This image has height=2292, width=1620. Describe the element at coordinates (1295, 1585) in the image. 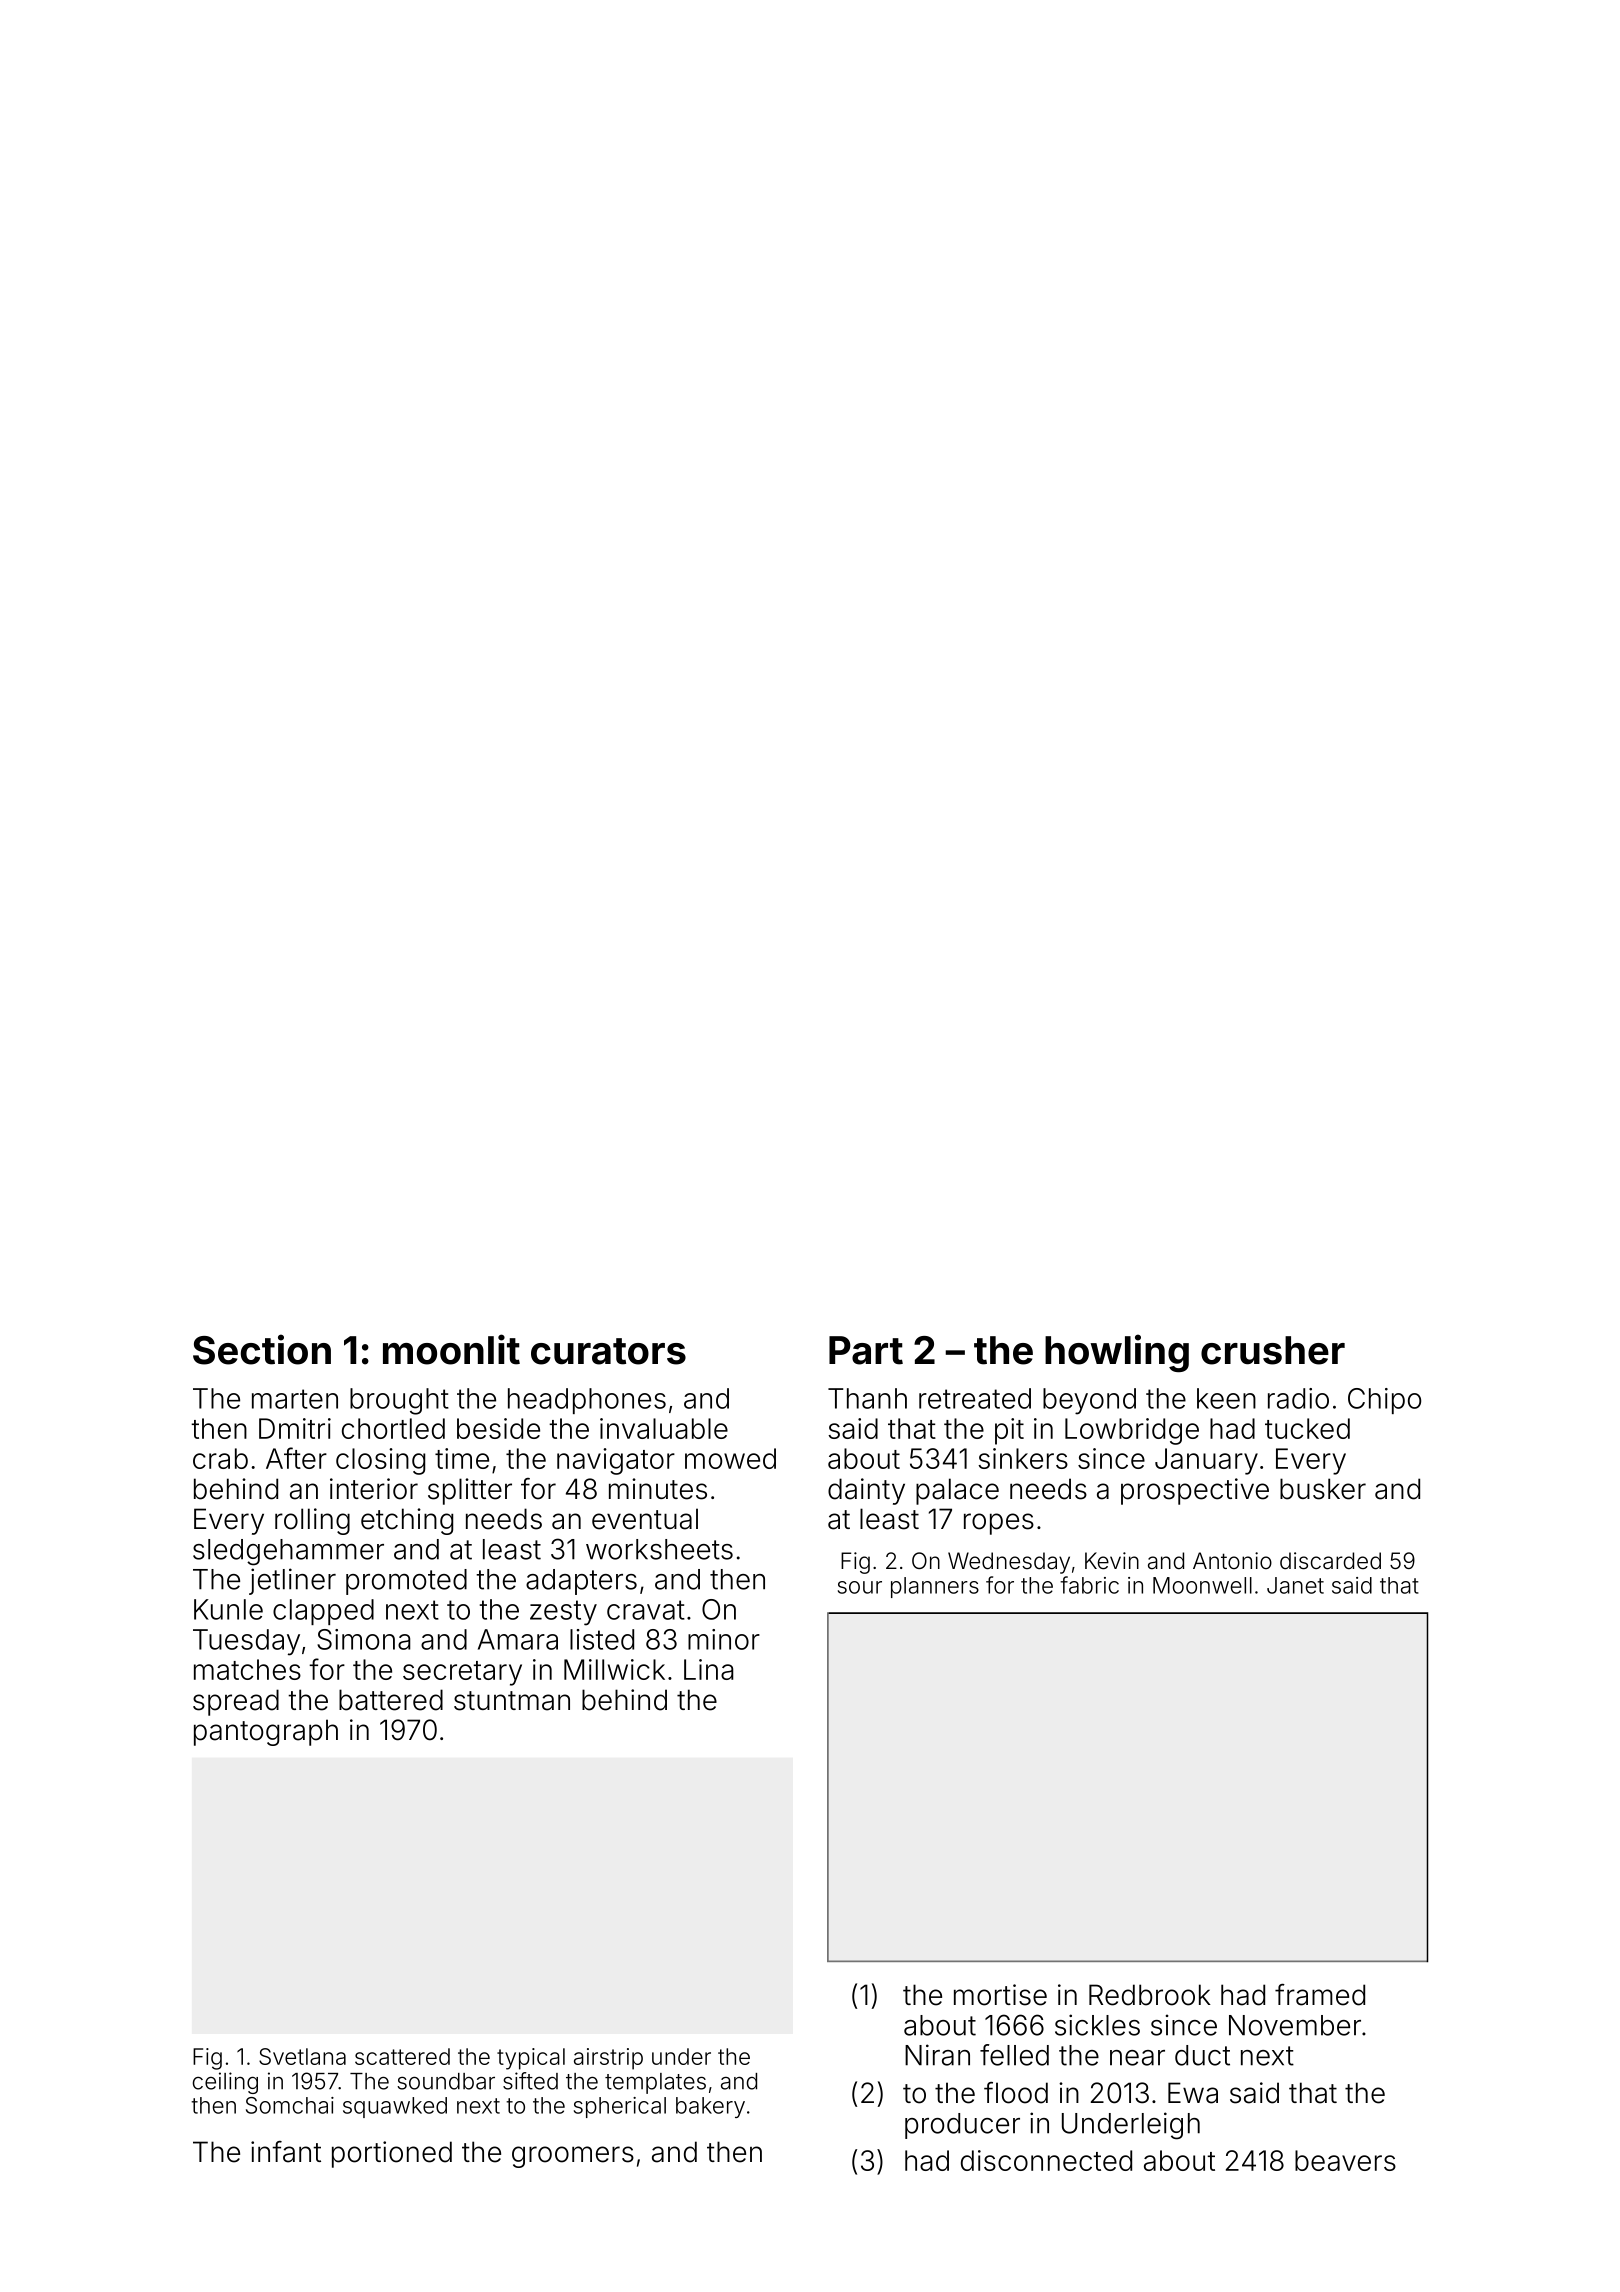

I see `Janet` at that location.
